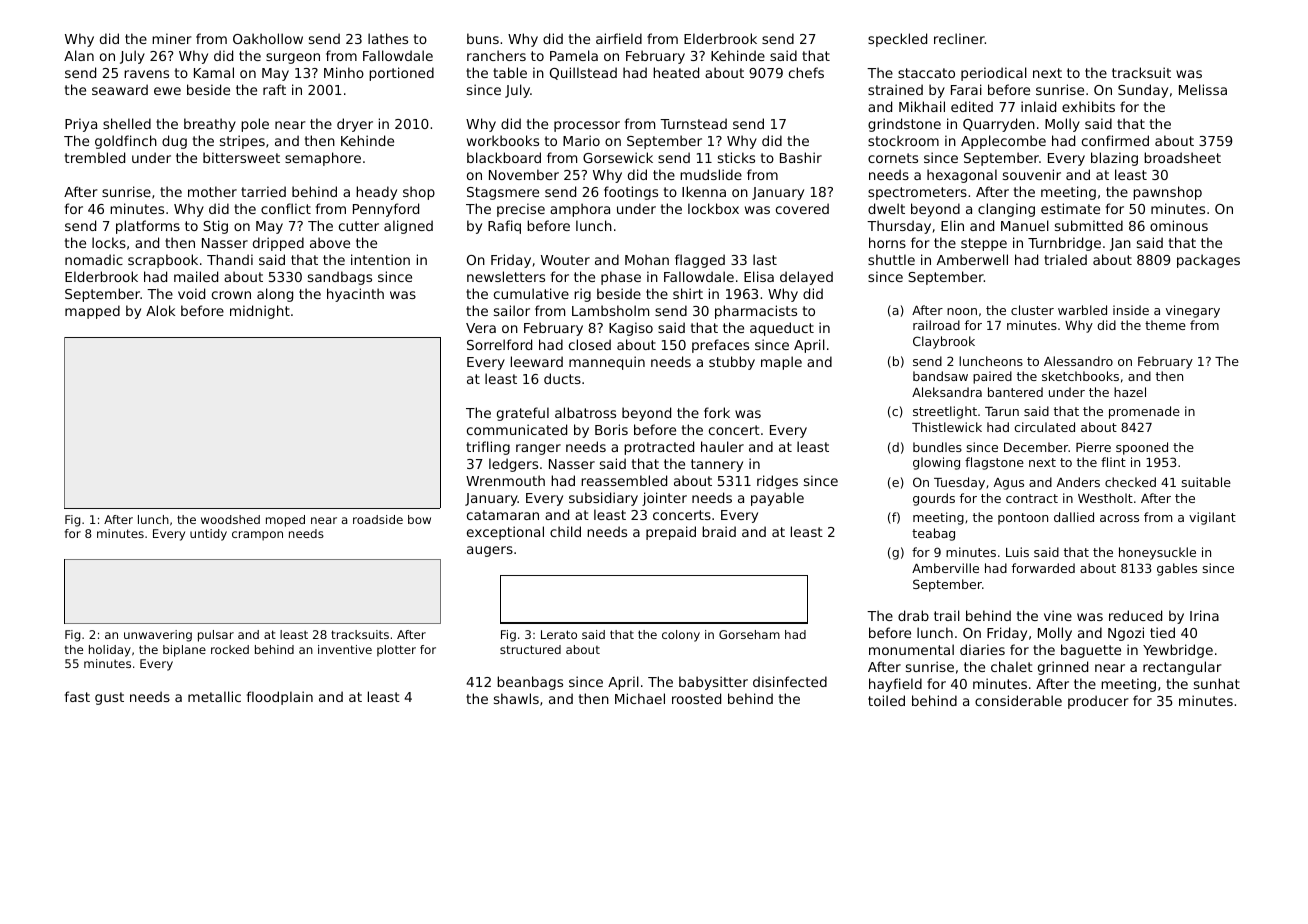  What do you see at coordinates (274, 89) in the page?
I see `raft` at bounding box center [274, 89].
